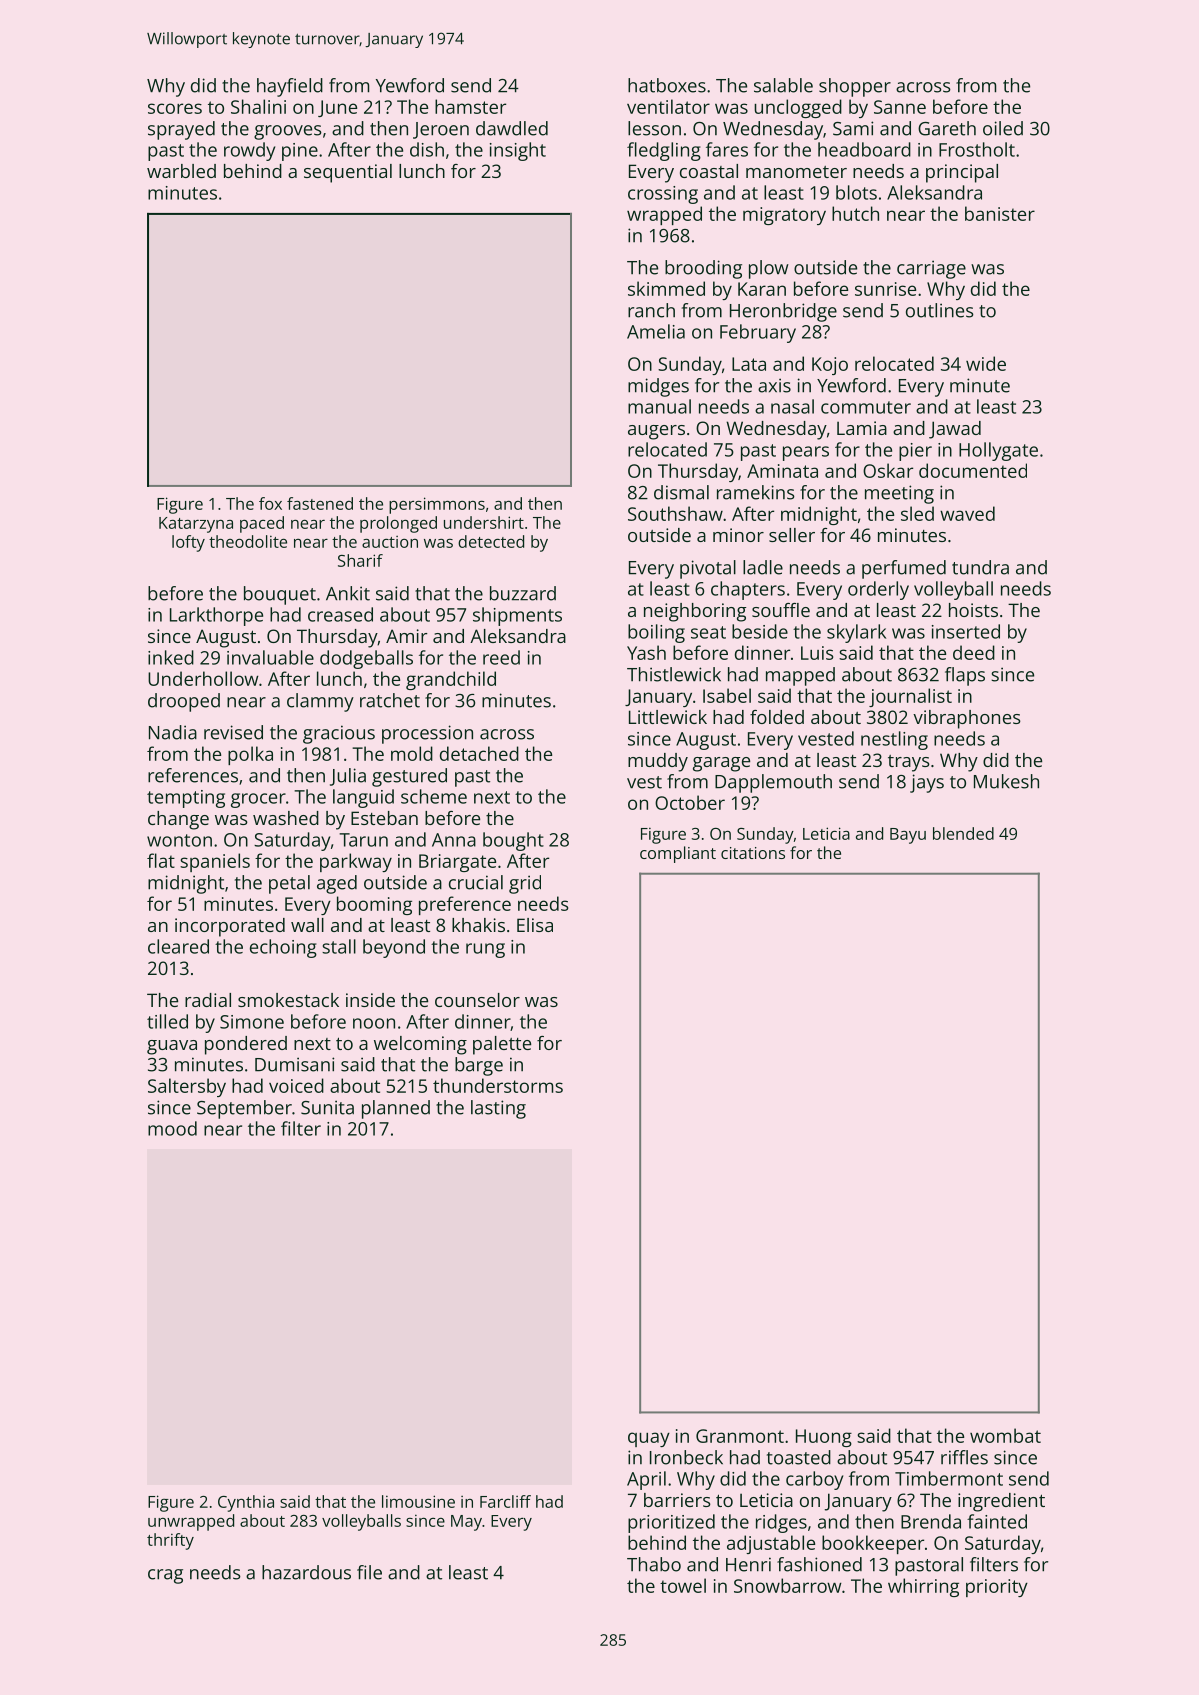 This screenshot has width=1199, height=1695. Describe the element at coordinates (484, 522) in the screenshot. I see `undershirt` at that location.
